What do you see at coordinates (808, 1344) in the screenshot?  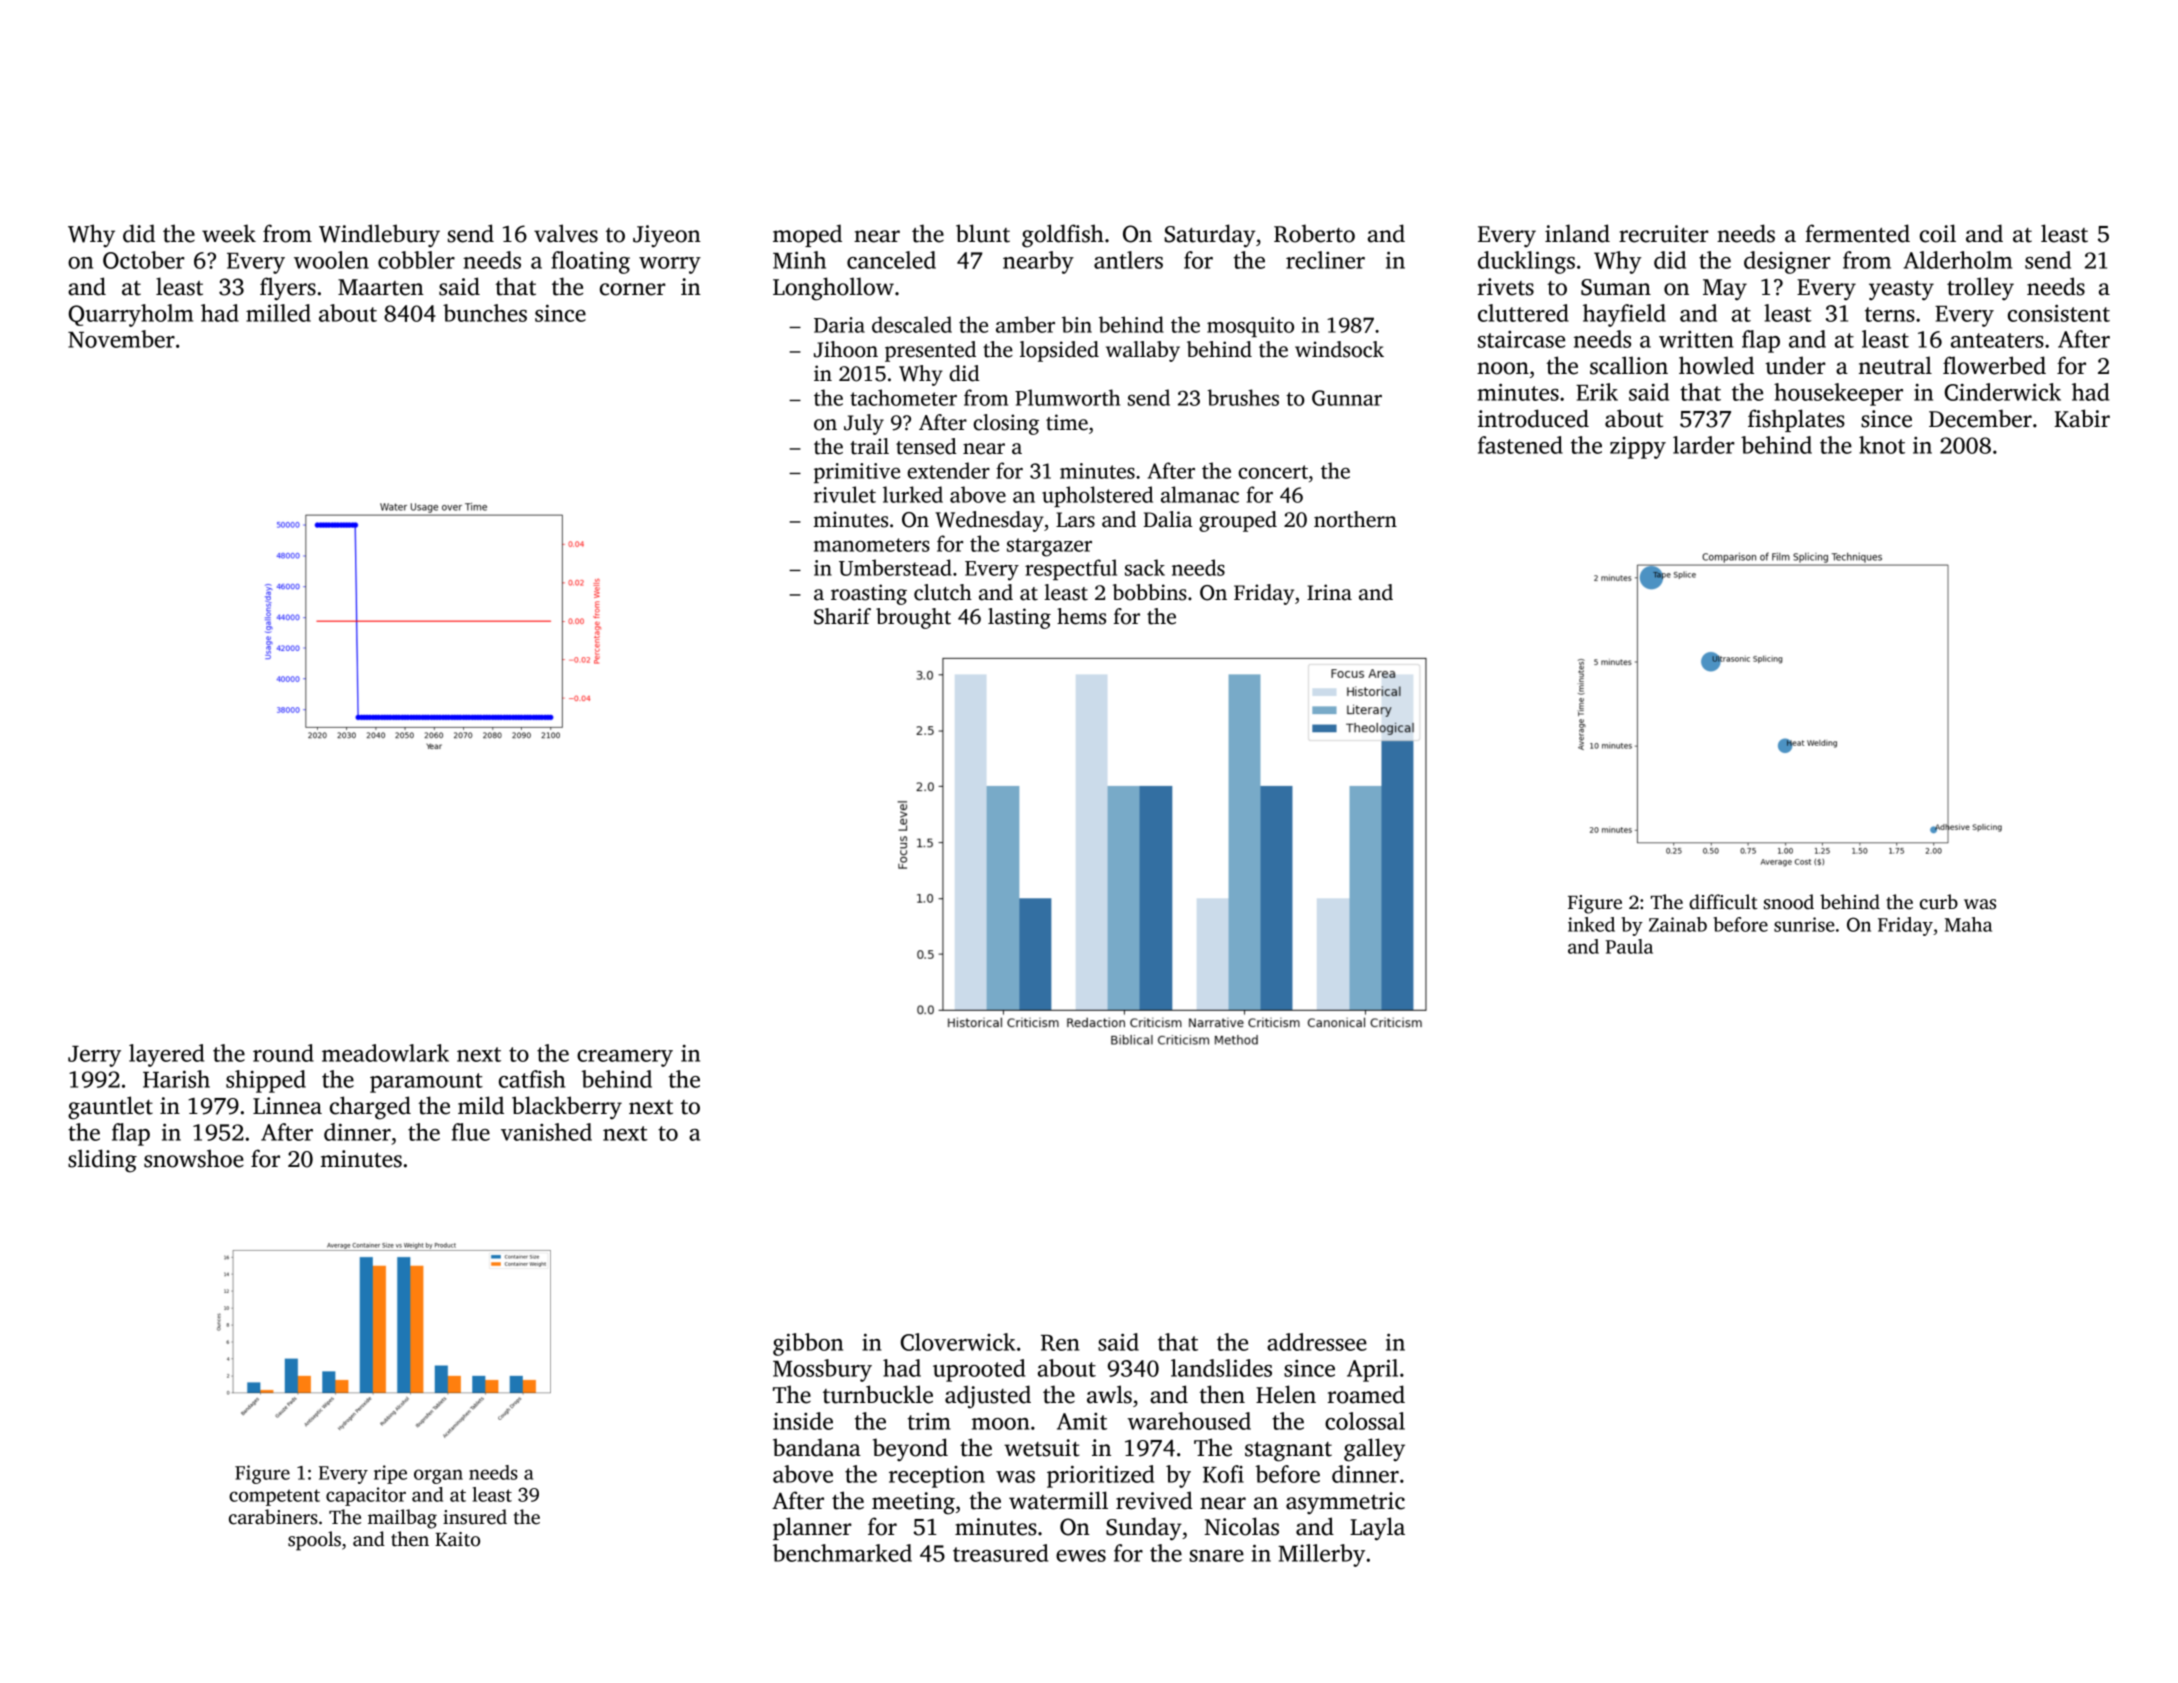 I see `gibbon` at bounding box center [808, 1344].
